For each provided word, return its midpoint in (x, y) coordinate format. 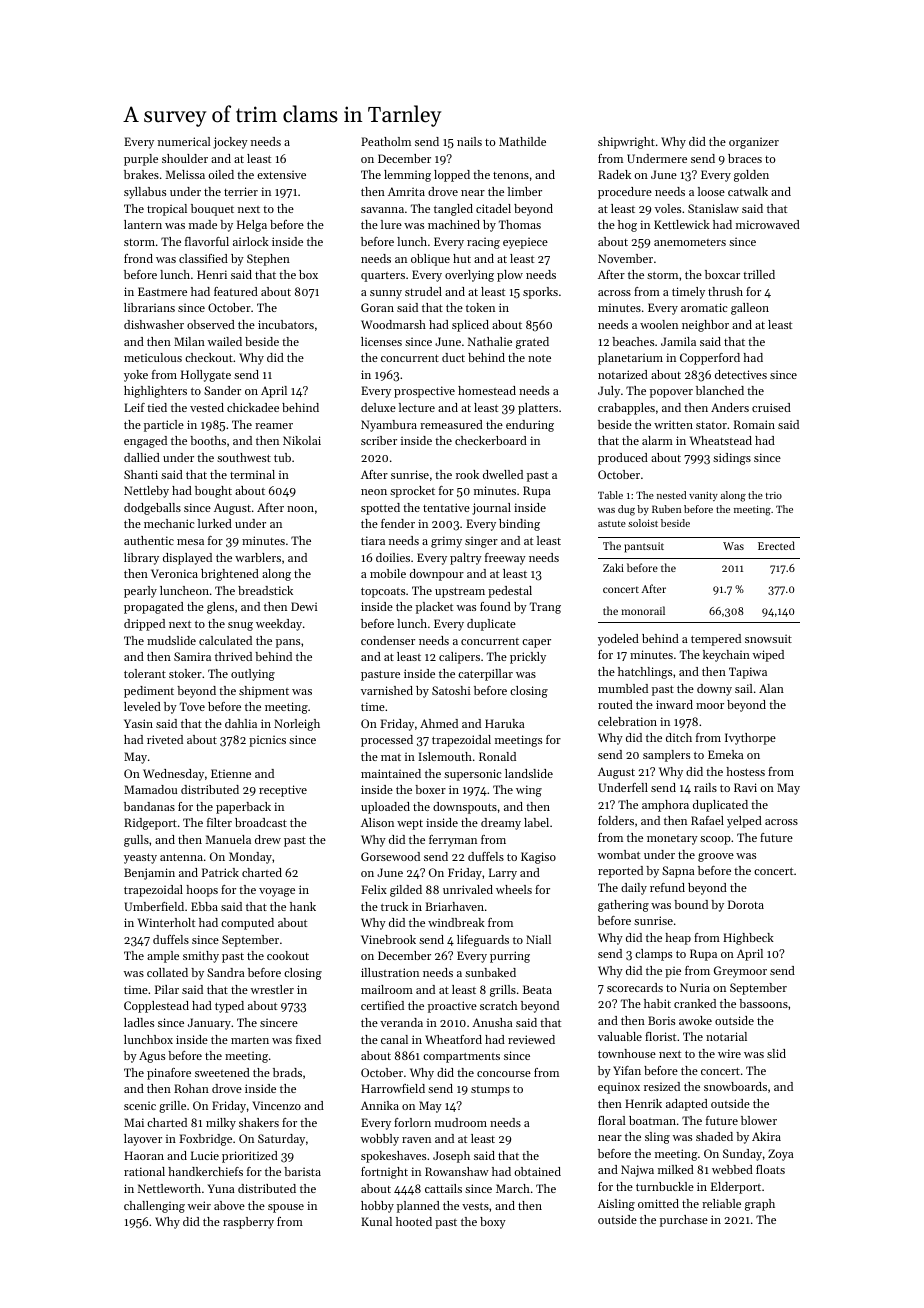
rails (705, 787)
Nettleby (146, 492)
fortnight (384, 1173)
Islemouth (445, 756)
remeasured (451, 424)
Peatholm (386, 141)
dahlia (241, 723)
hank (303, 906)
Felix (374, 889)
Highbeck (748, 939)
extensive (281, 174)
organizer (754, 143)
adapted (687, 1105)
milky (221, 1124)
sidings (732, 459)
